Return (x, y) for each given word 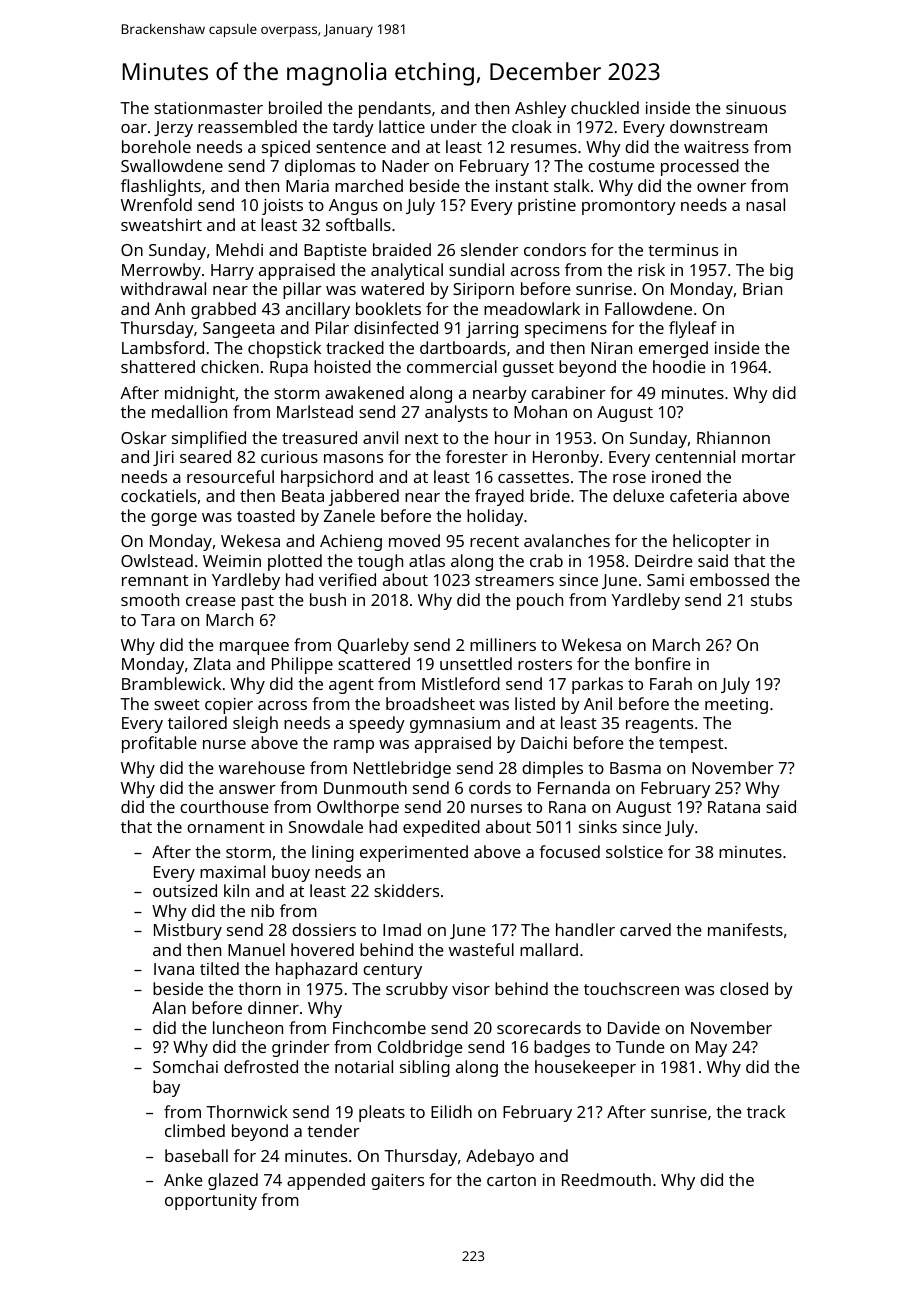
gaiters (397, 1182)
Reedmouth (606, 1179)
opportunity (211, 1202)
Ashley (540, 109)
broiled (295, 107)
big (781, 271)
